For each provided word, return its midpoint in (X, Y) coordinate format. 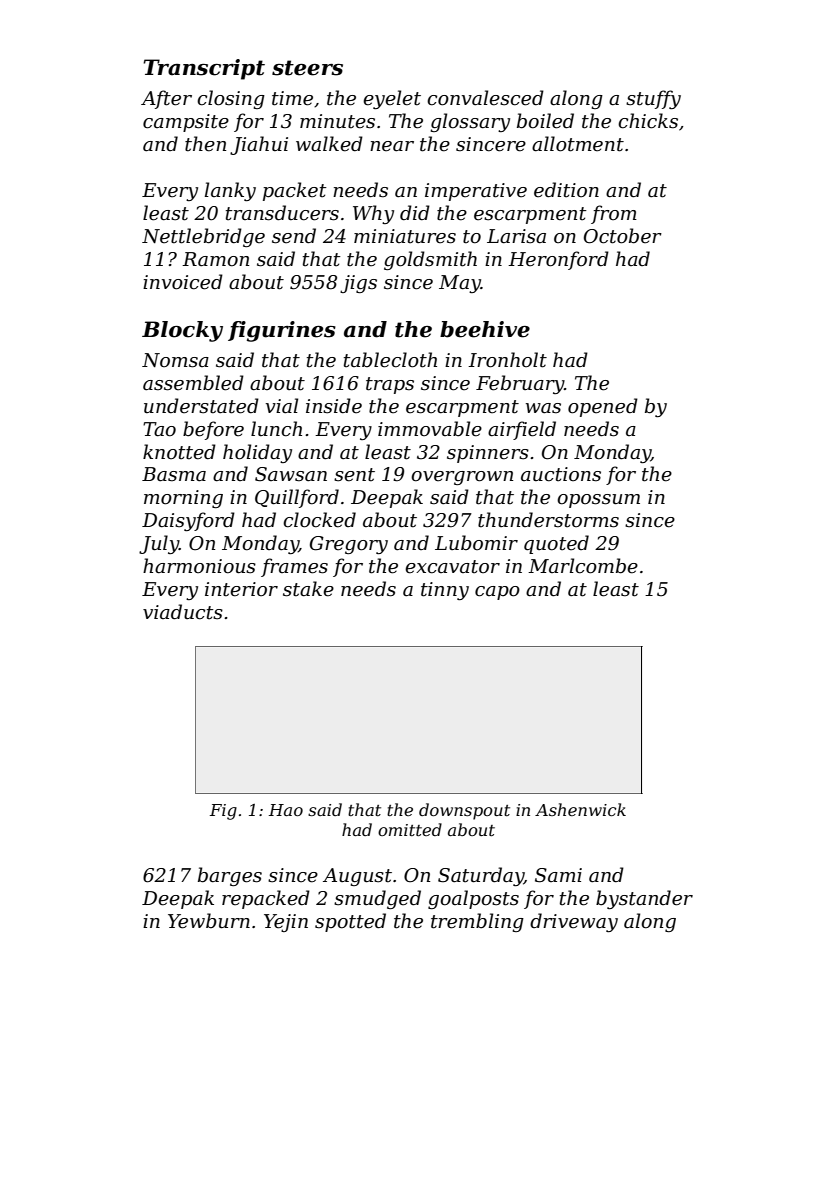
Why (373, 214)
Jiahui (259, 145)
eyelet (392, 99)
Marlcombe (583, 566)
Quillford (297, 498)
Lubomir (476, 542)
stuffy (653, 99)
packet (295, 191)
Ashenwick (580, 809)
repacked (266, 899)
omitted (410, 829)
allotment (578, 144)
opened (603, 407)
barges (230, 876)
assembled (193, 383)
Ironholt (507, 360)
